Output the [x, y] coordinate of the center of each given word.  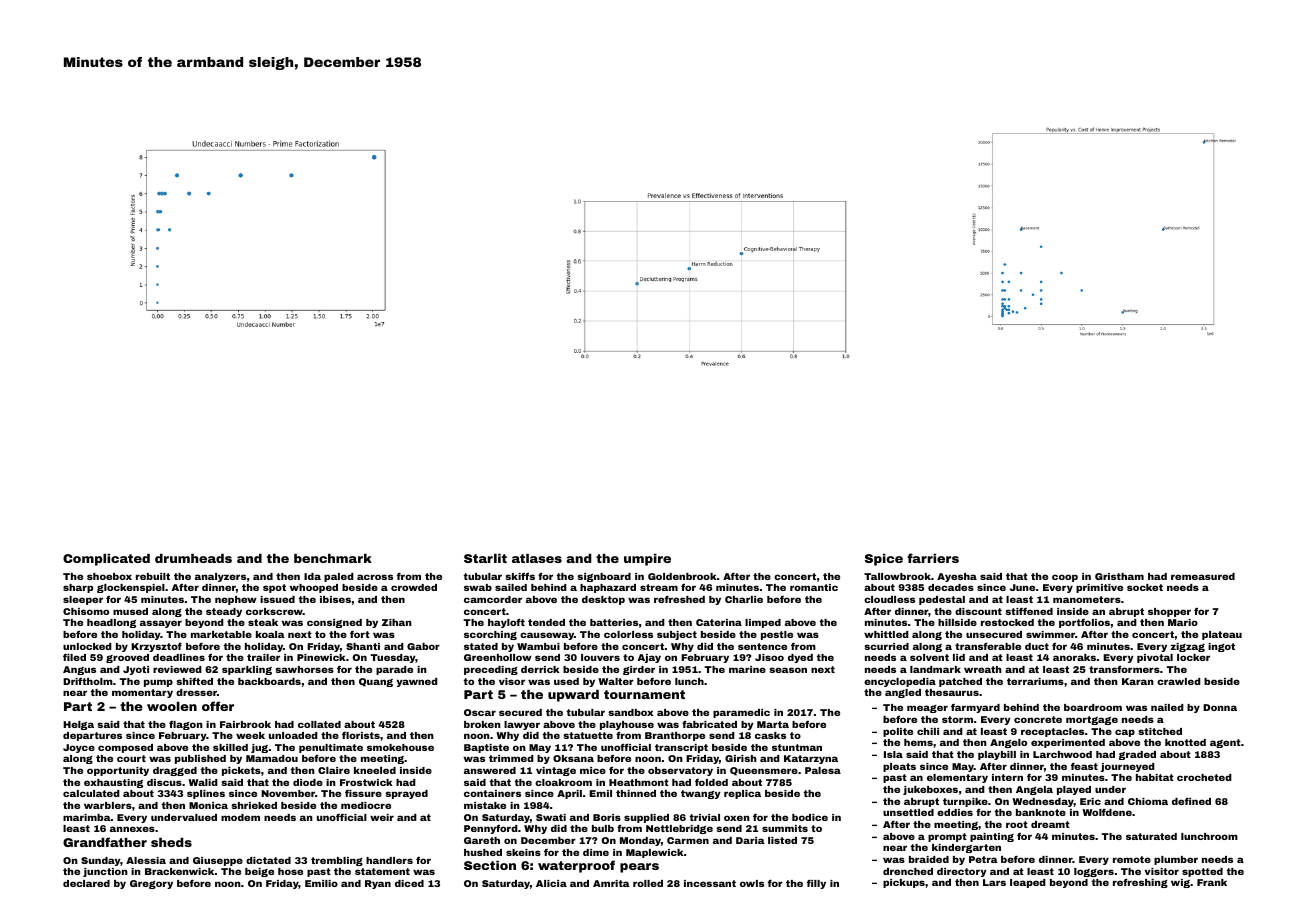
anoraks [1074, 657]
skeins [523, 852]
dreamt [1050, 824]
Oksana [573, 758]
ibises [335, 599]
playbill [997, 755]
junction [105, 872]
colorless [628, 634]
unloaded [293, 735]
